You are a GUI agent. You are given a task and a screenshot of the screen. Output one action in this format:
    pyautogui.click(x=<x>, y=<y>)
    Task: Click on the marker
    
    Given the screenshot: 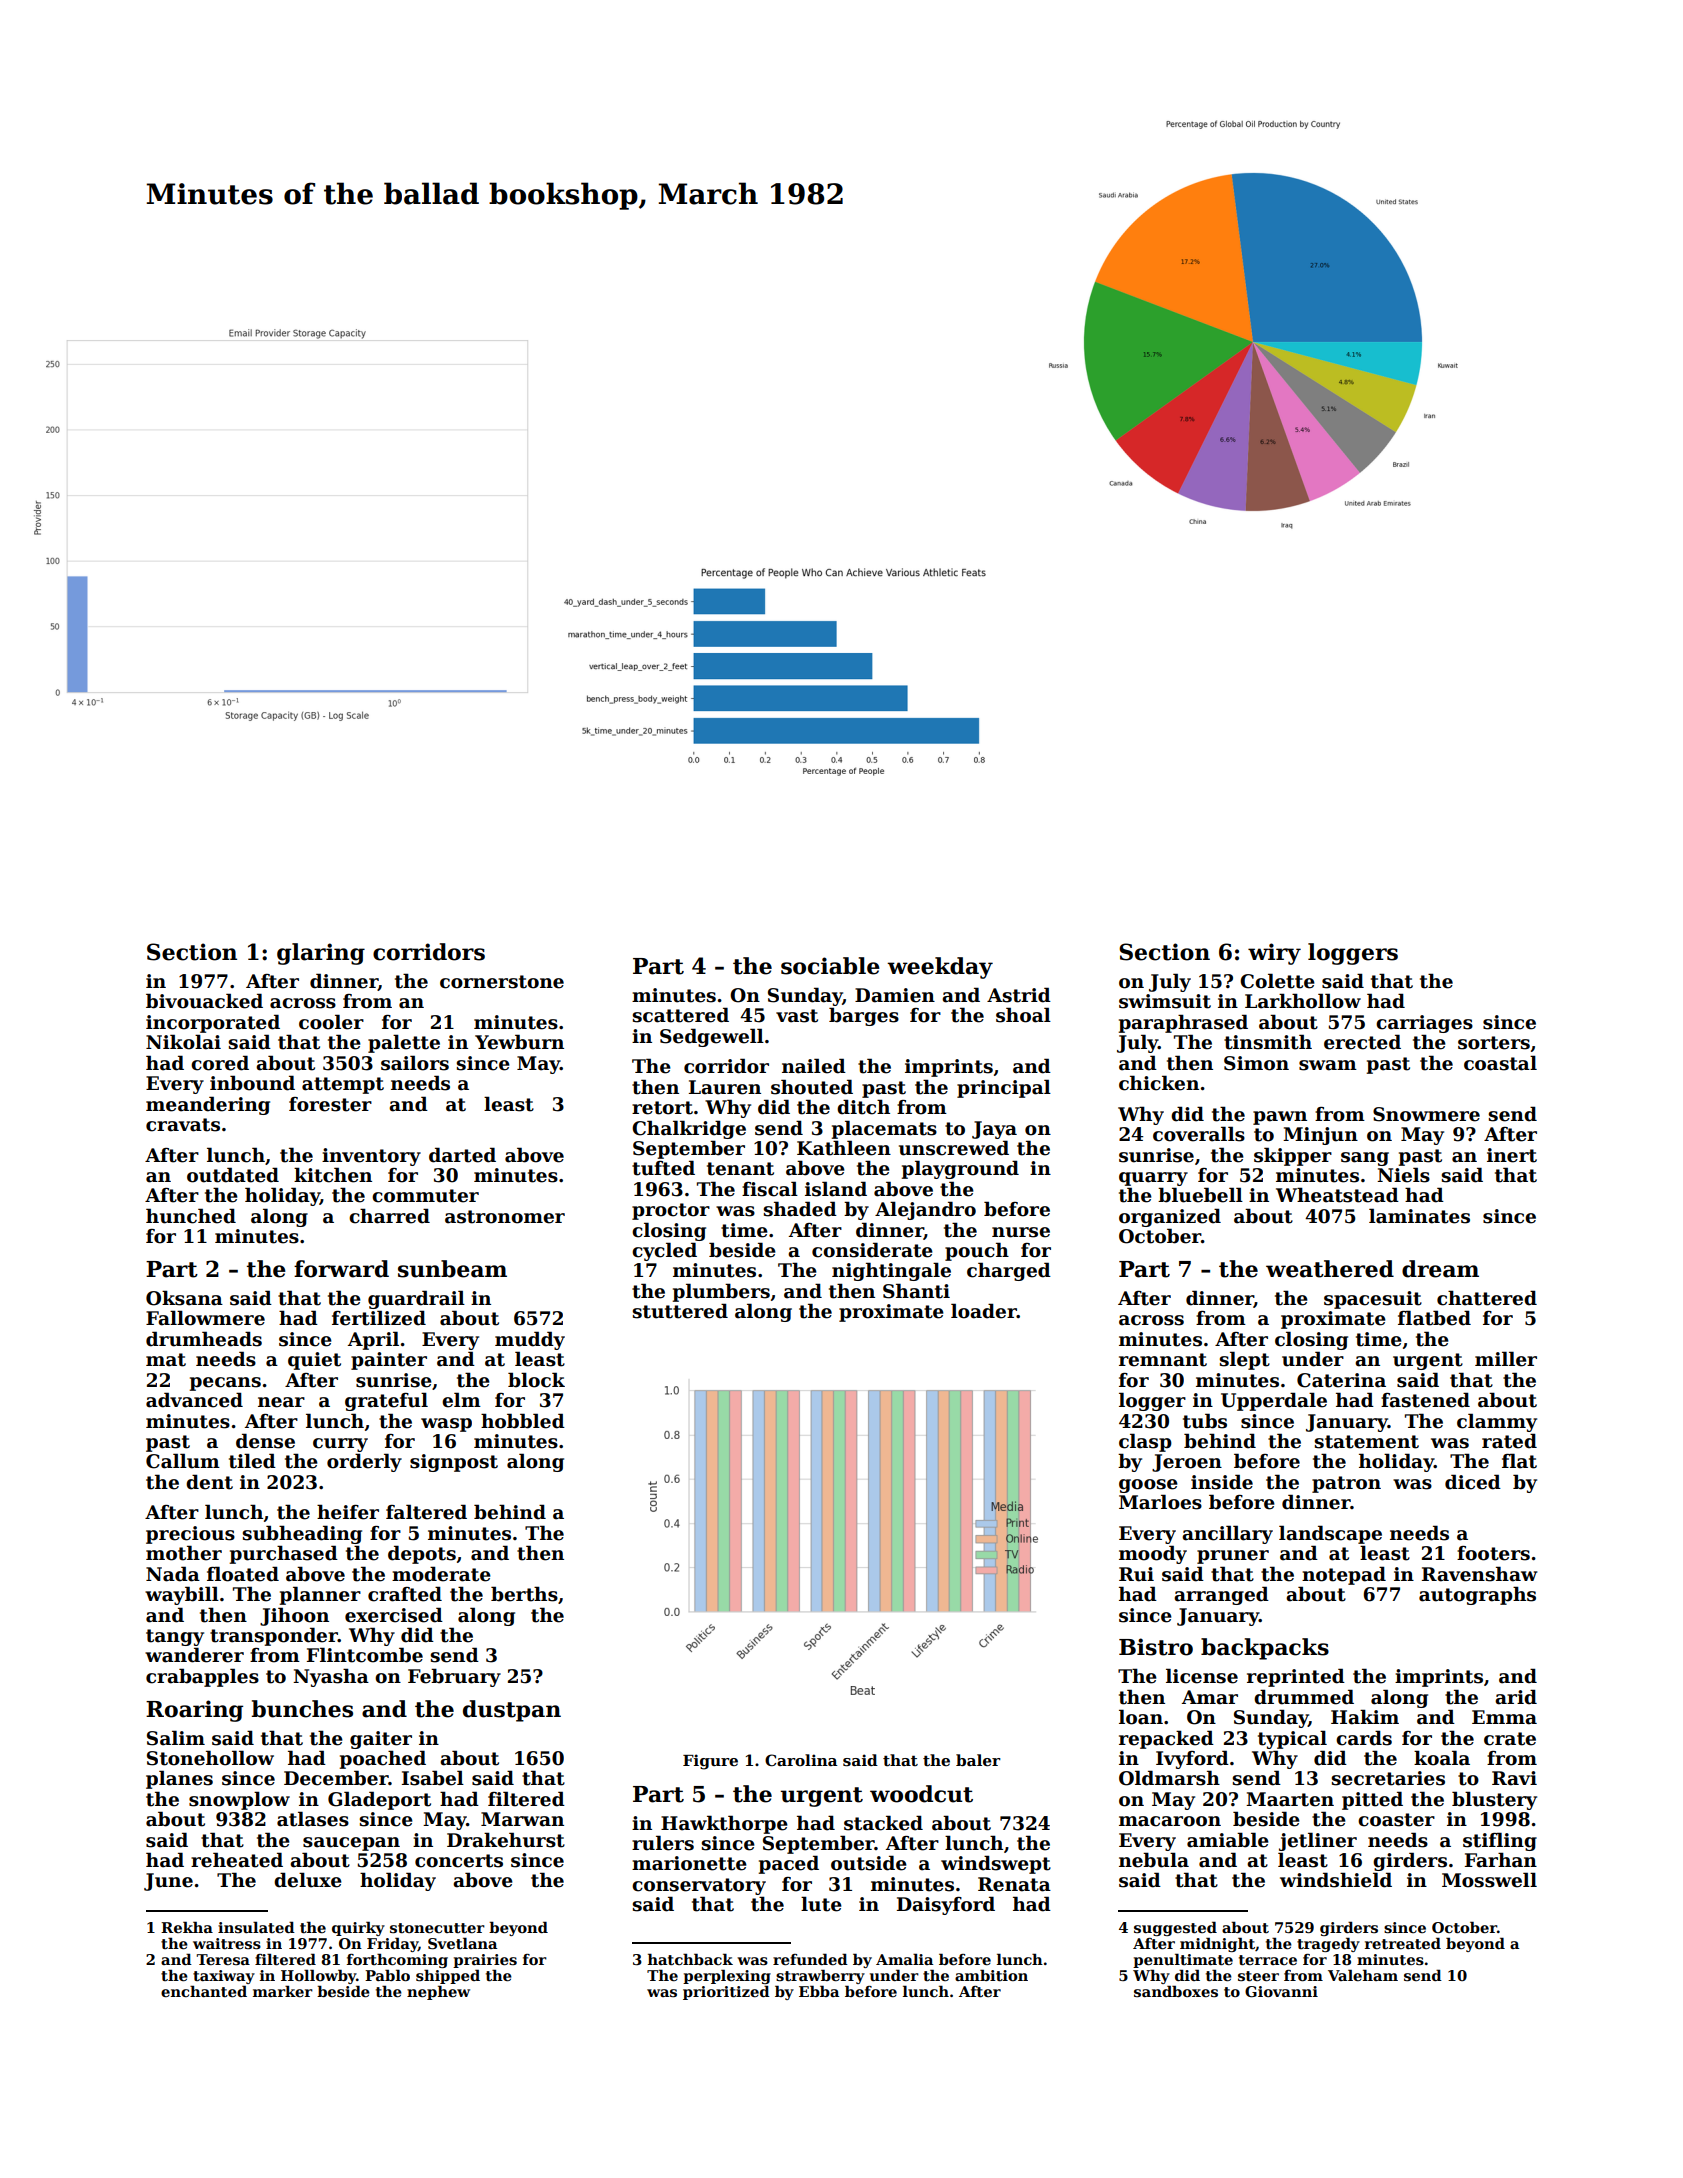 What is the action you would take?
    pyautogui.click(x=283, y=1991)
